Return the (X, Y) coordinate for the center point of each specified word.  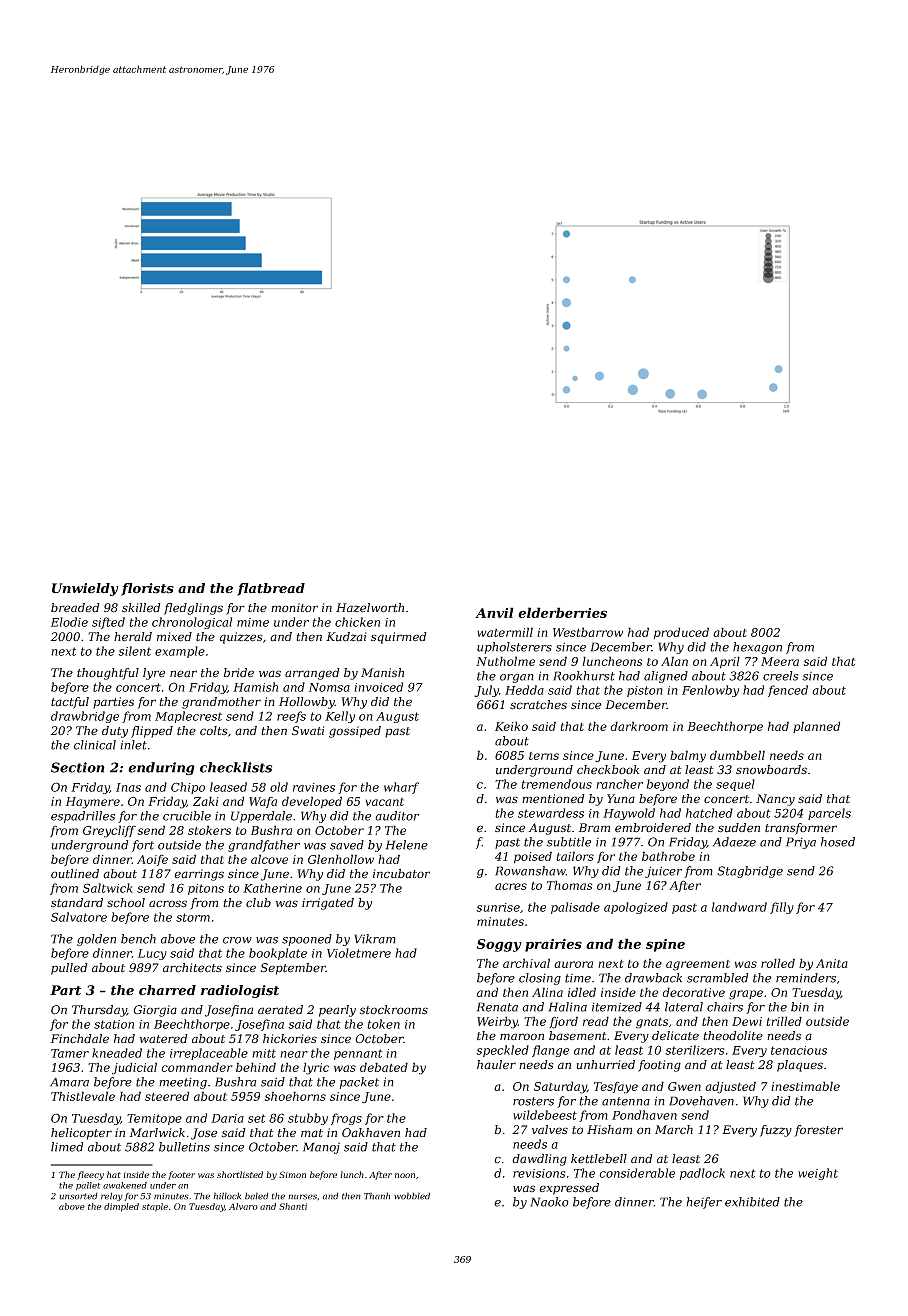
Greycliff (109, 831)
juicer (663, 872)
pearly (337, 1011)
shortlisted (240, 1174)
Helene (407, 845)
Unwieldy (85, 589)
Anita (832, 963)
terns (544, 756)
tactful (70, 703)
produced (681, 633)
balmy (688, 756)
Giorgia (155, 1011)
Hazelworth (370, 608)
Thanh (377, 1196)
